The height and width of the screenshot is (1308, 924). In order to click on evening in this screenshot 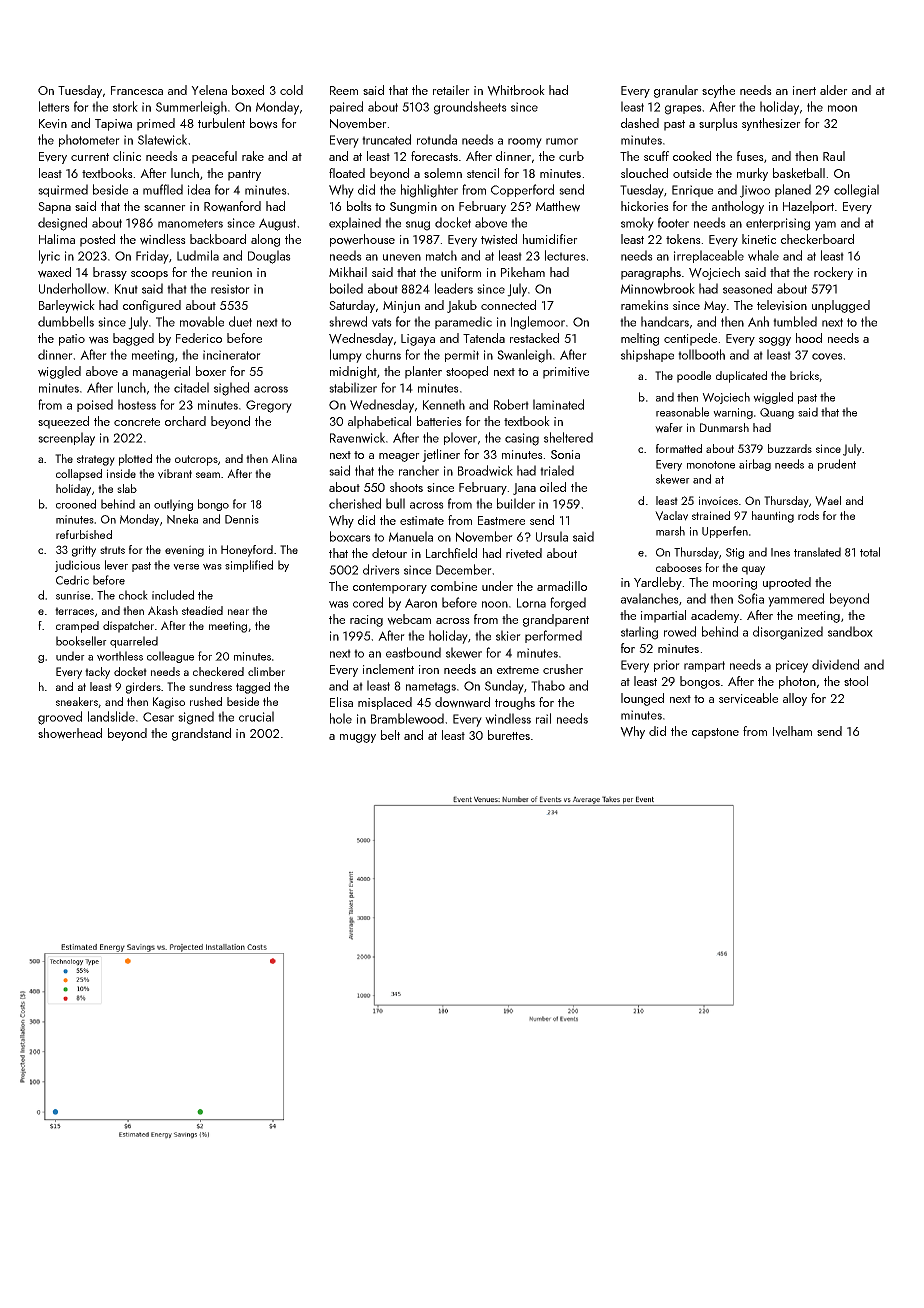, I will do `click(184, 551)`.
